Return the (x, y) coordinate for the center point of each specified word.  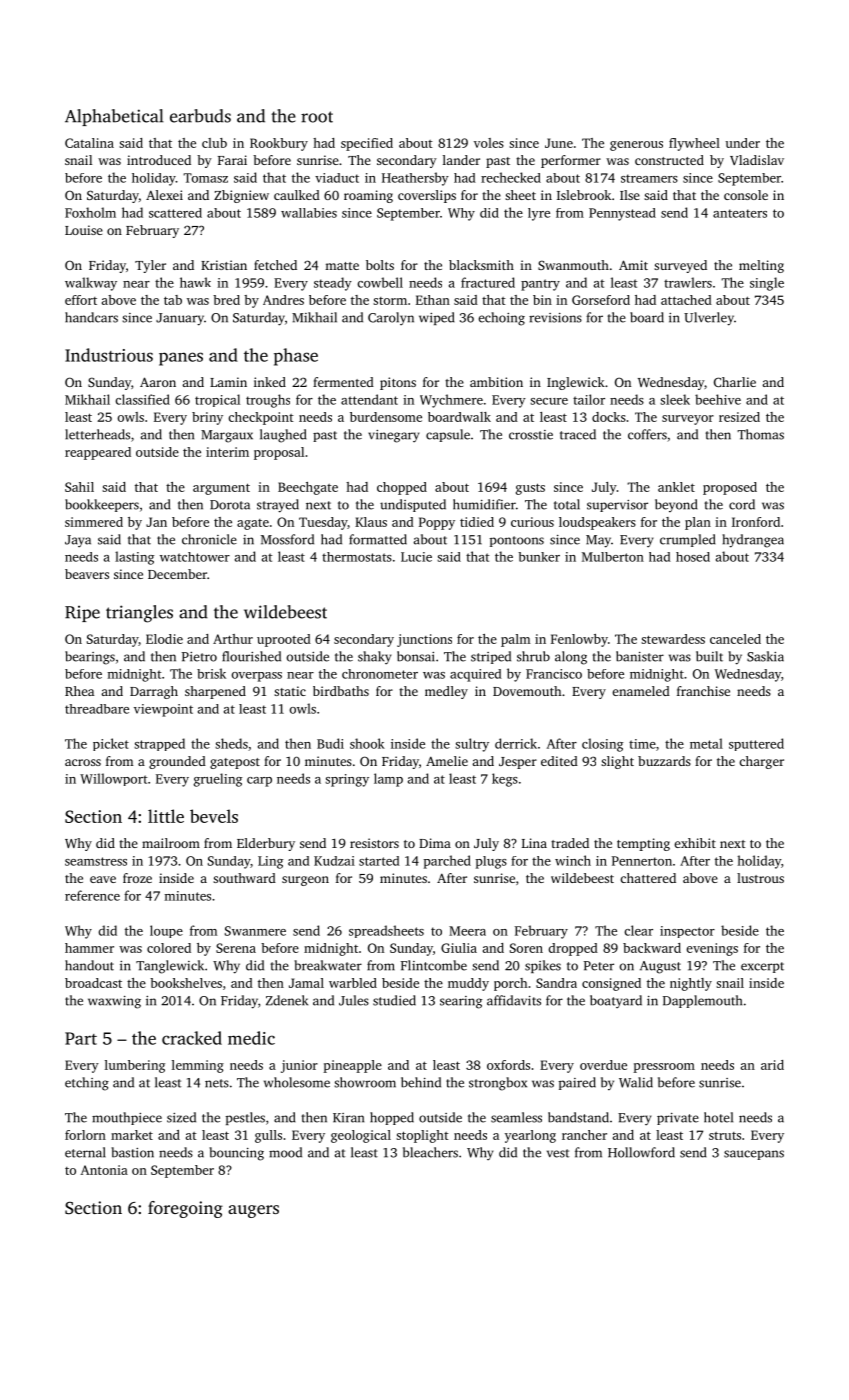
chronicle (209, 539)
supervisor (617, 506)
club (214, 143)
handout (89, 965)
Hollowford (641, 1152)
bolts (380, 265)
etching (87, 1084)
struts (725, 1136)
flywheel (694, 144)
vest (558, 1153)
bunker (539, 557)
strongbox (498, 1084)
